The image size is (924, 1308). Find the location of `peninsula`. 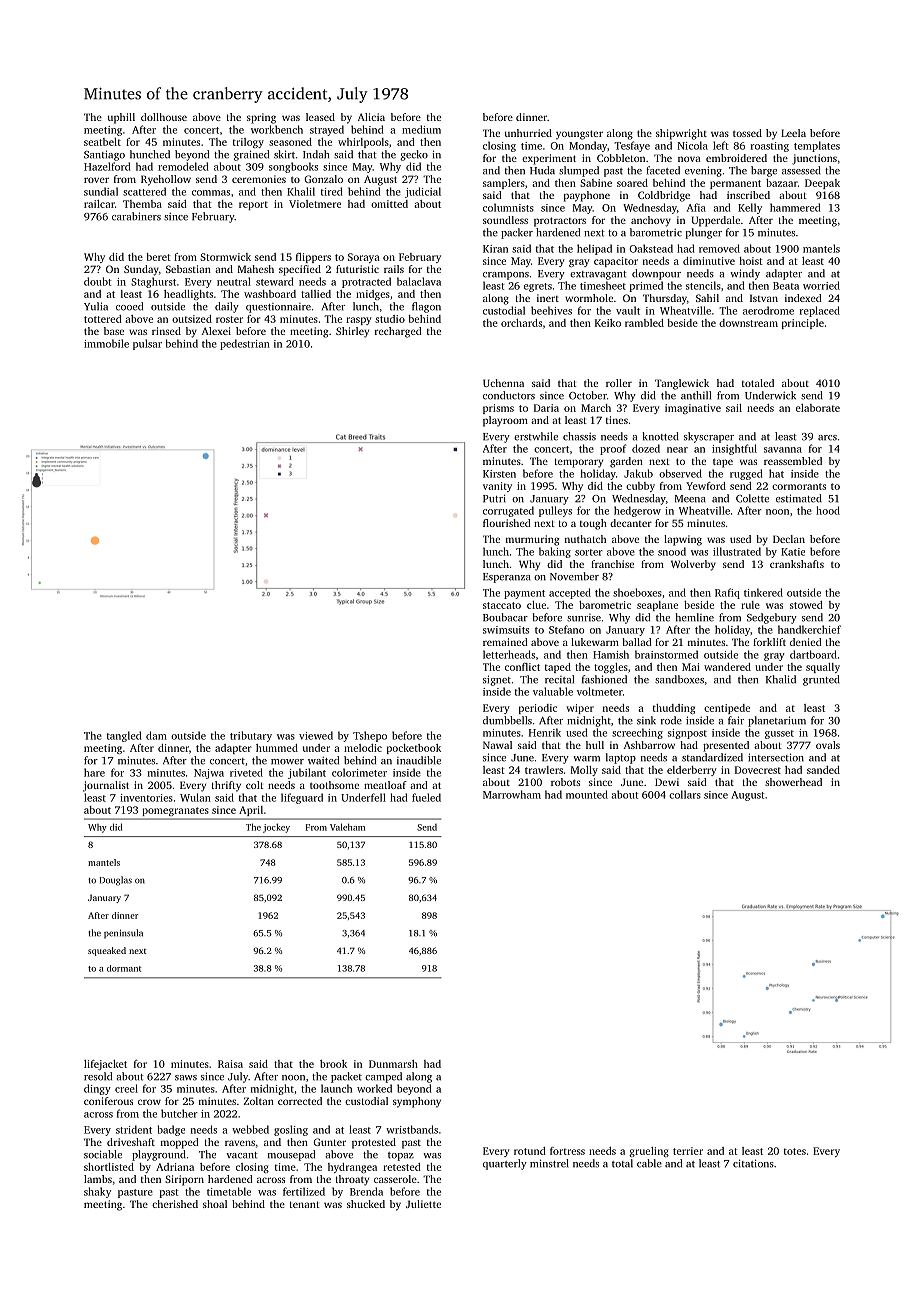

peninsula is located at coordinates (123, 934).
